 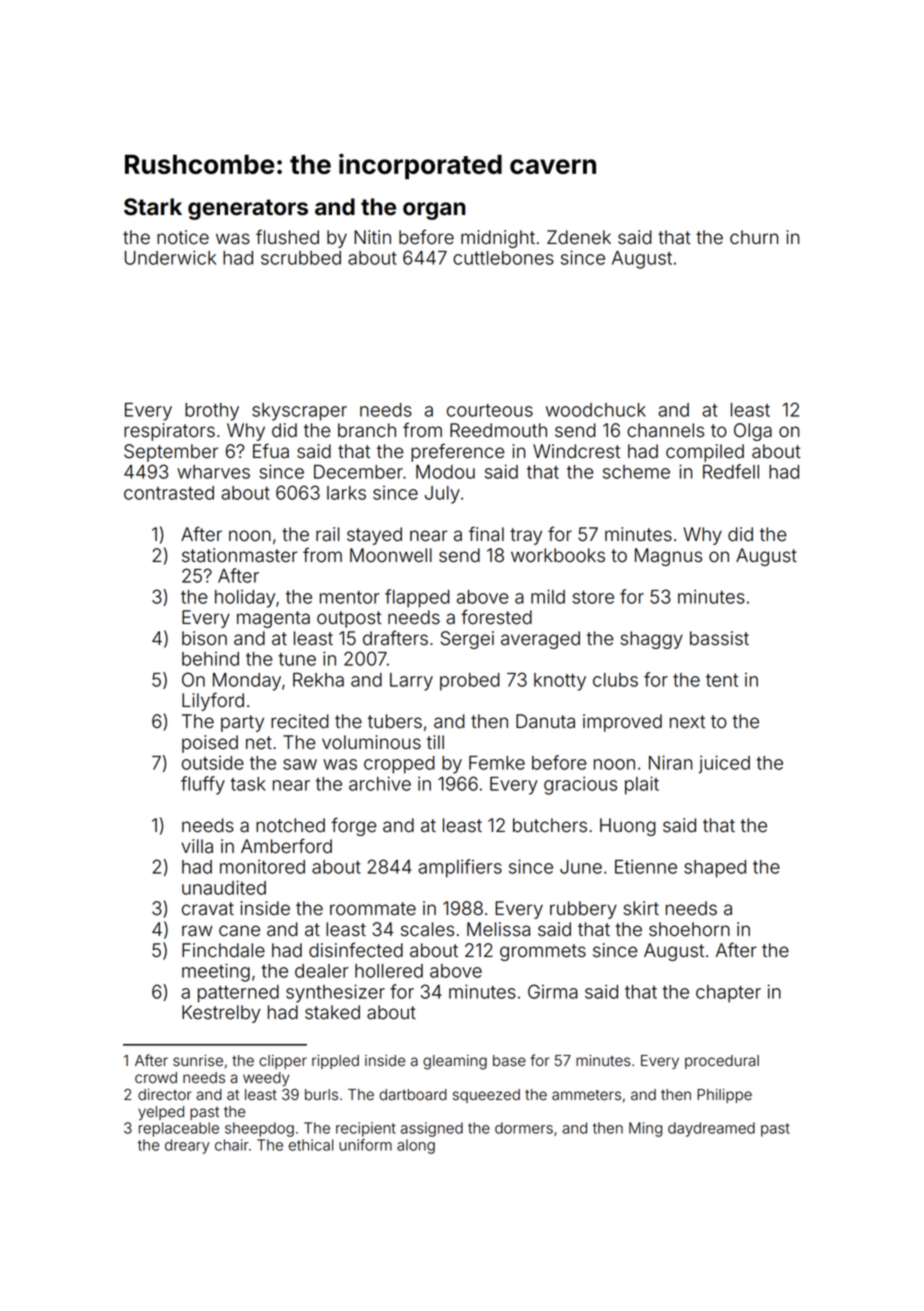 I want to click on scrubbed, so click(x=301, y=258).
